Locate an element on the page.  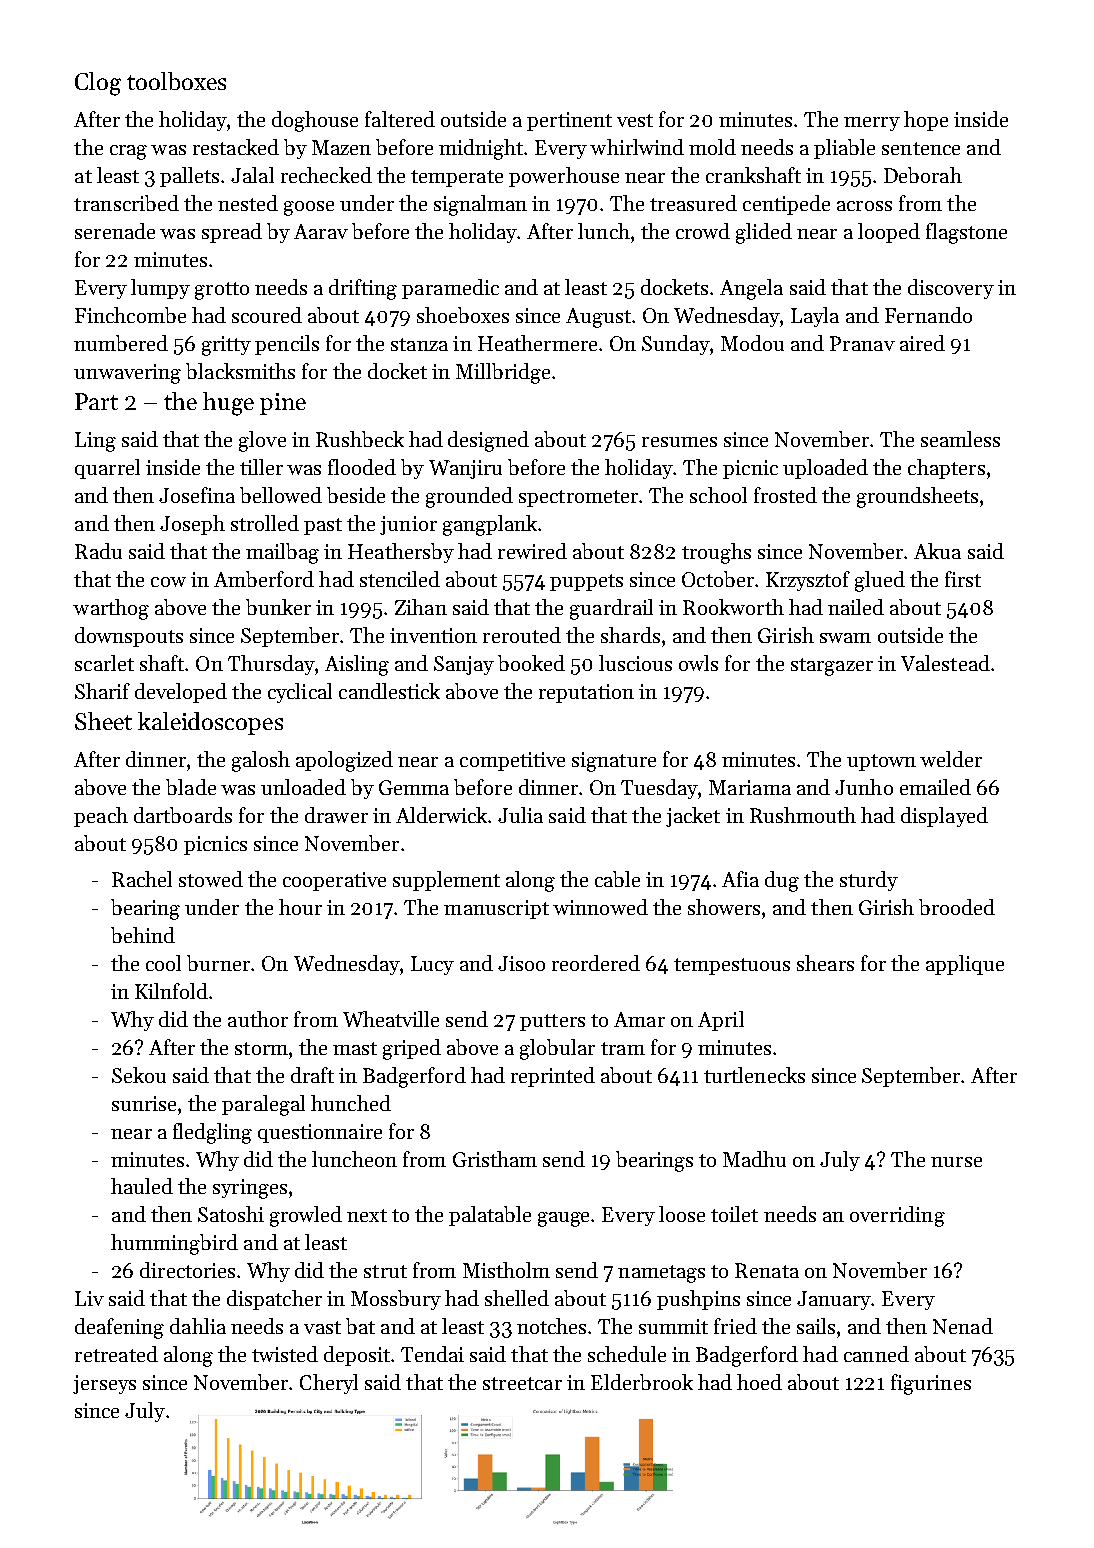
toolboxes is located at coordinates (176, 81).
